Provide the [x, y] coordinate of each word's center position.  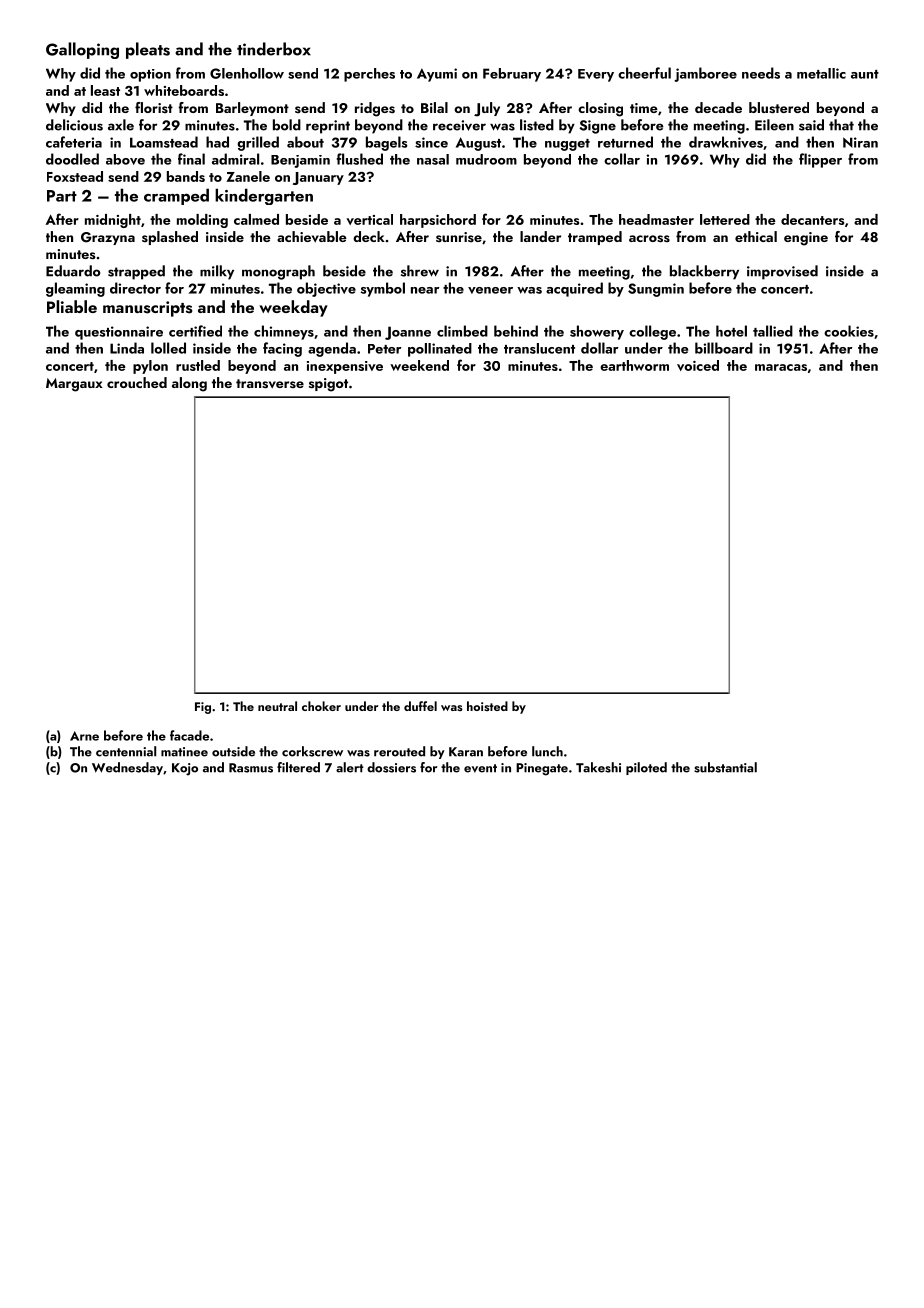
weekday [293, 308]
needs [761, 73]
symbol [383, 289]
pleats [148, 50]
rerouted [399, 751]
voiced [698, 365]
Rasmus [251, 768]
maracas [781, 367]
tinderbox [274, 49]
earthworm [634, 365]
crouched [137, 382]
